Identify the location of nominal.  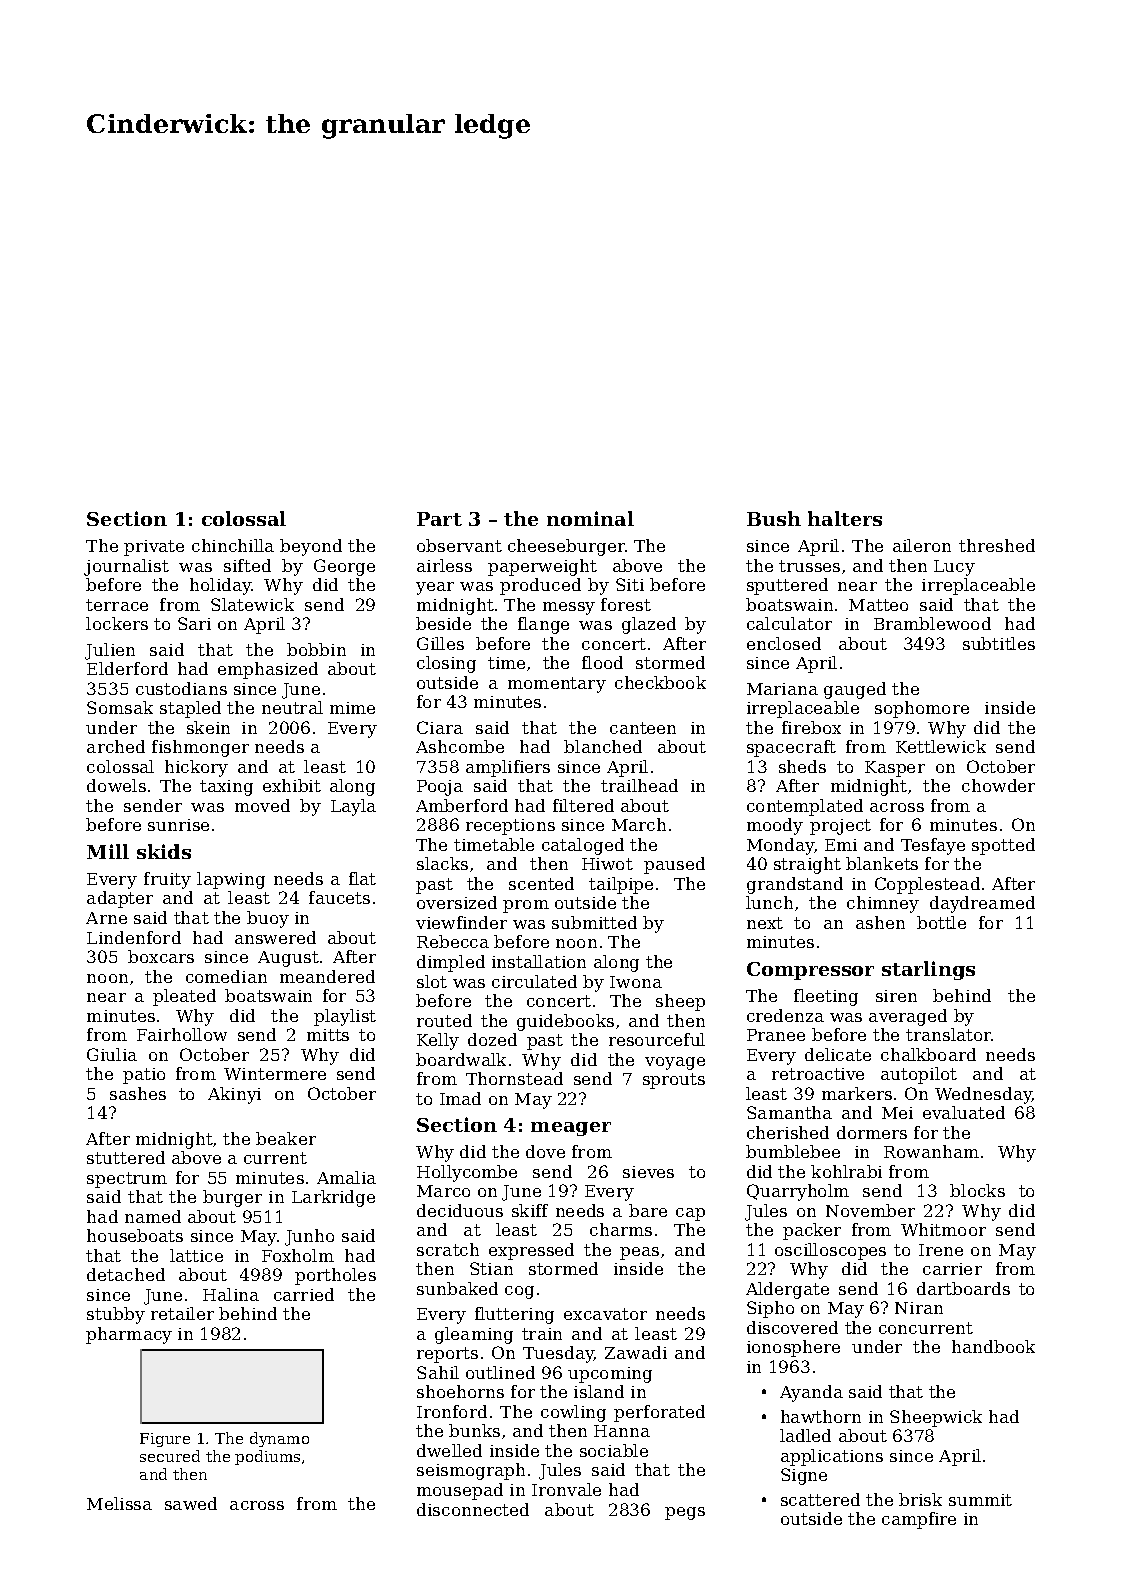
(590, 518).
